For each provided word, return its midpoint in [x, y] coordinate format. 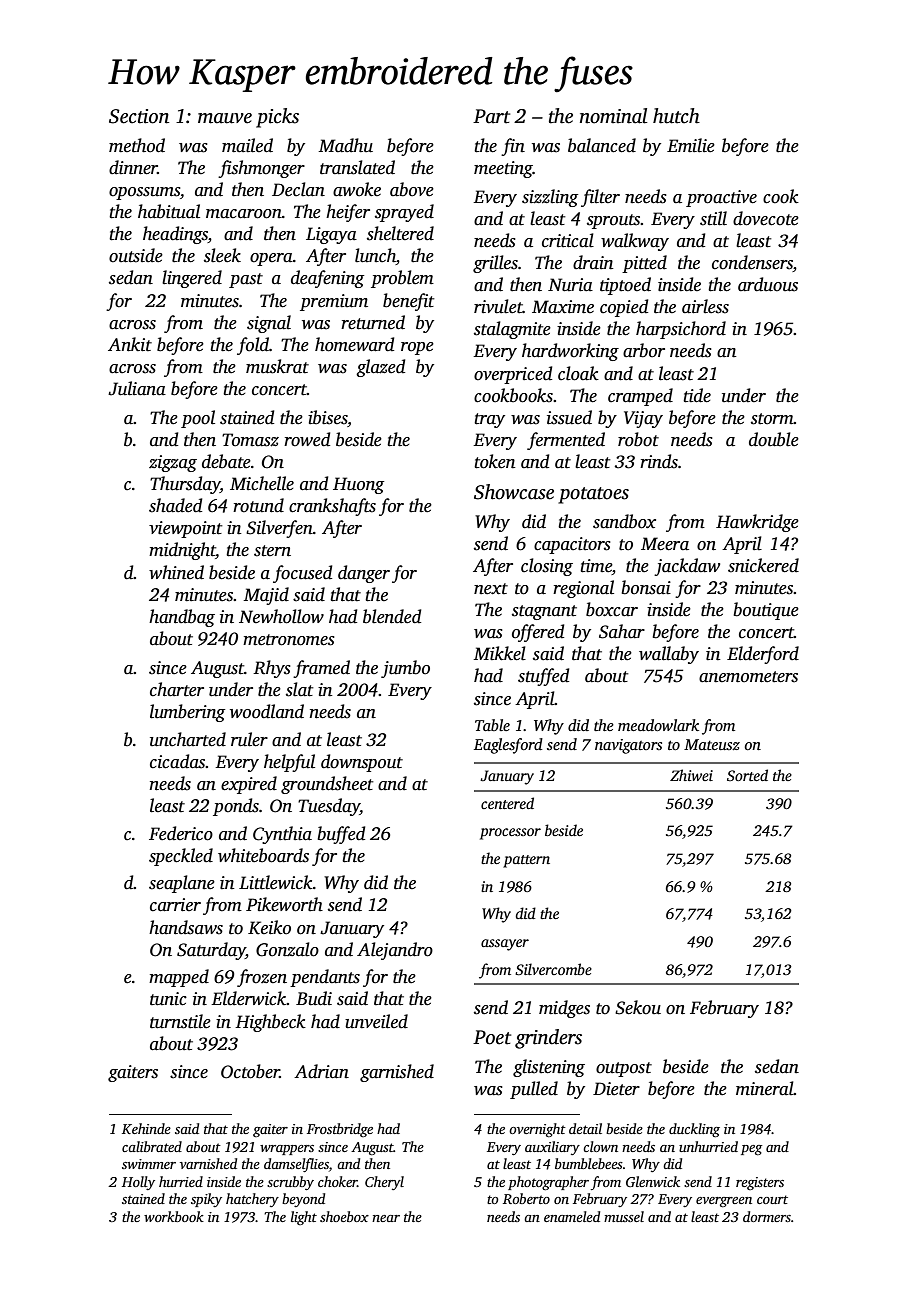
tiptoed [625, 286]
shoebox [344, 1216]
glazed [380, 368]
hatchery [252, 1200]
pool [198, 419]
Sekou [638, 1007]
